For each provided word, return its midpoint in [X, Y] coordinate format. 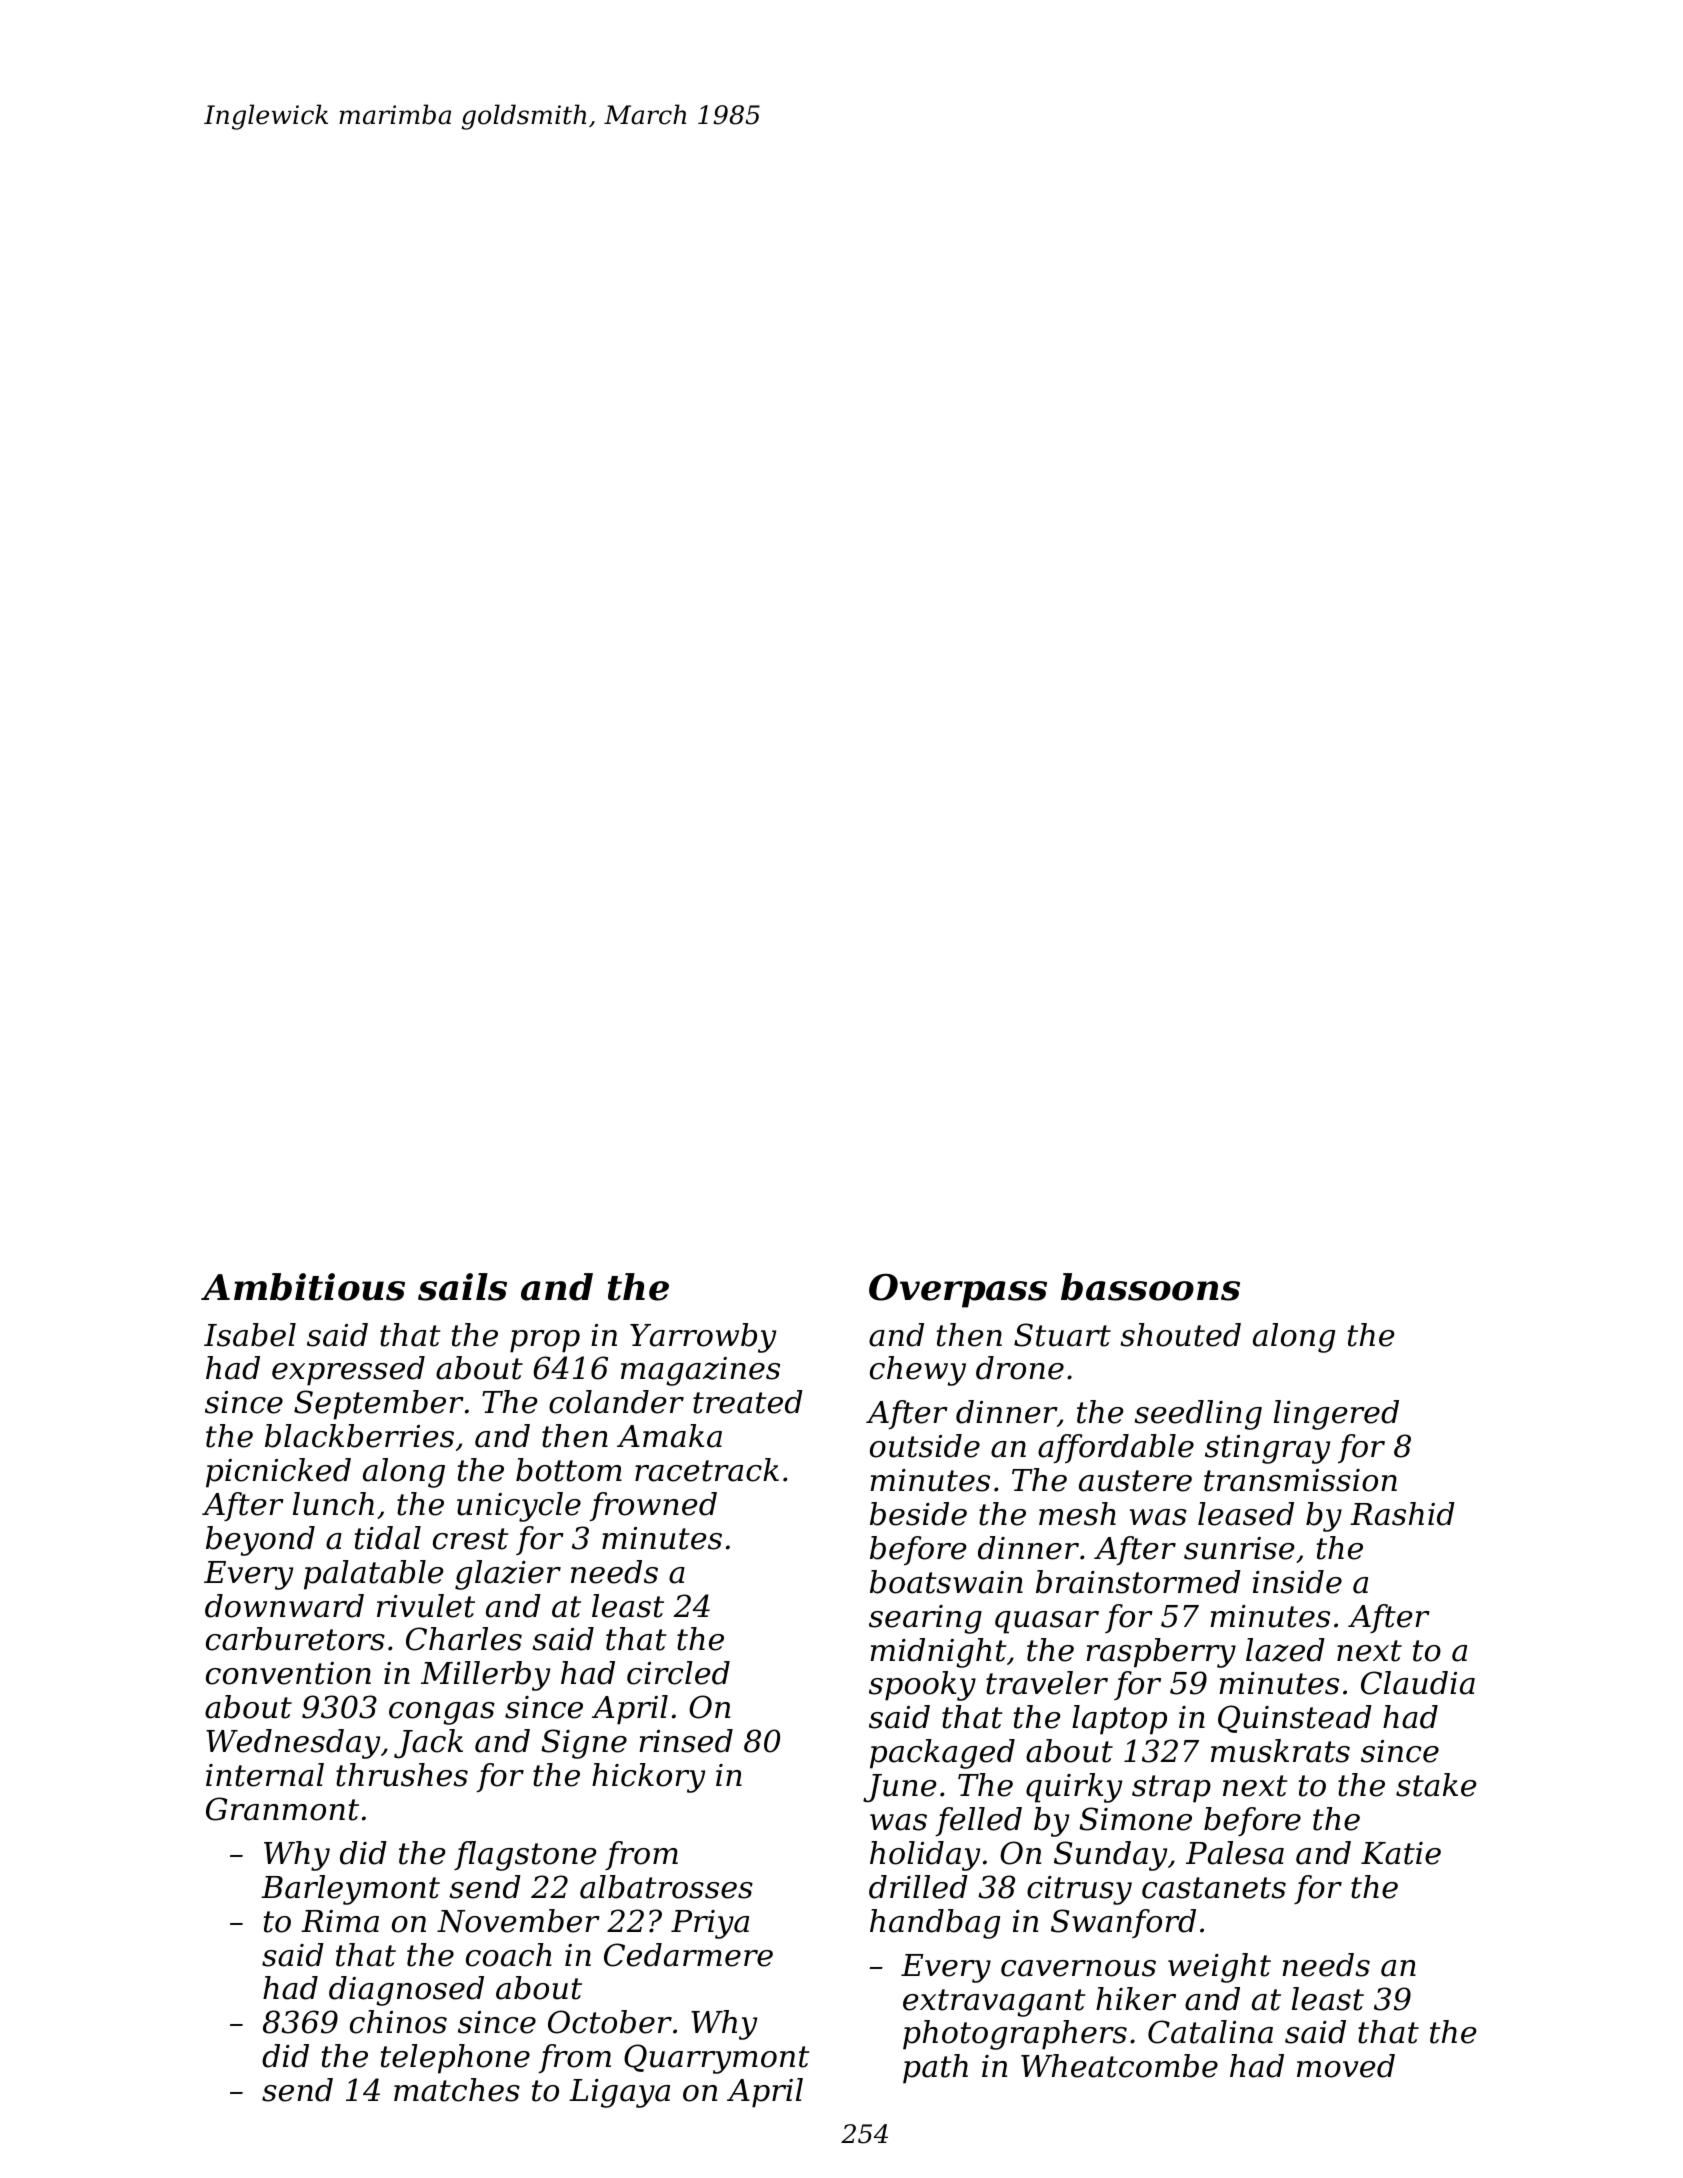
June [900, 1788]
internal [265, 1775]
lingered [1336, 1415]
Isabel [250, 1335]
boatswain [946, 1582]
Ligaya [619, 2093]
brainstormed [1138, 1582]
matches [457, 2090]
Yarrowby [703, 1338]
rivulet [426, 1606]
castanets [1214, 1888]
